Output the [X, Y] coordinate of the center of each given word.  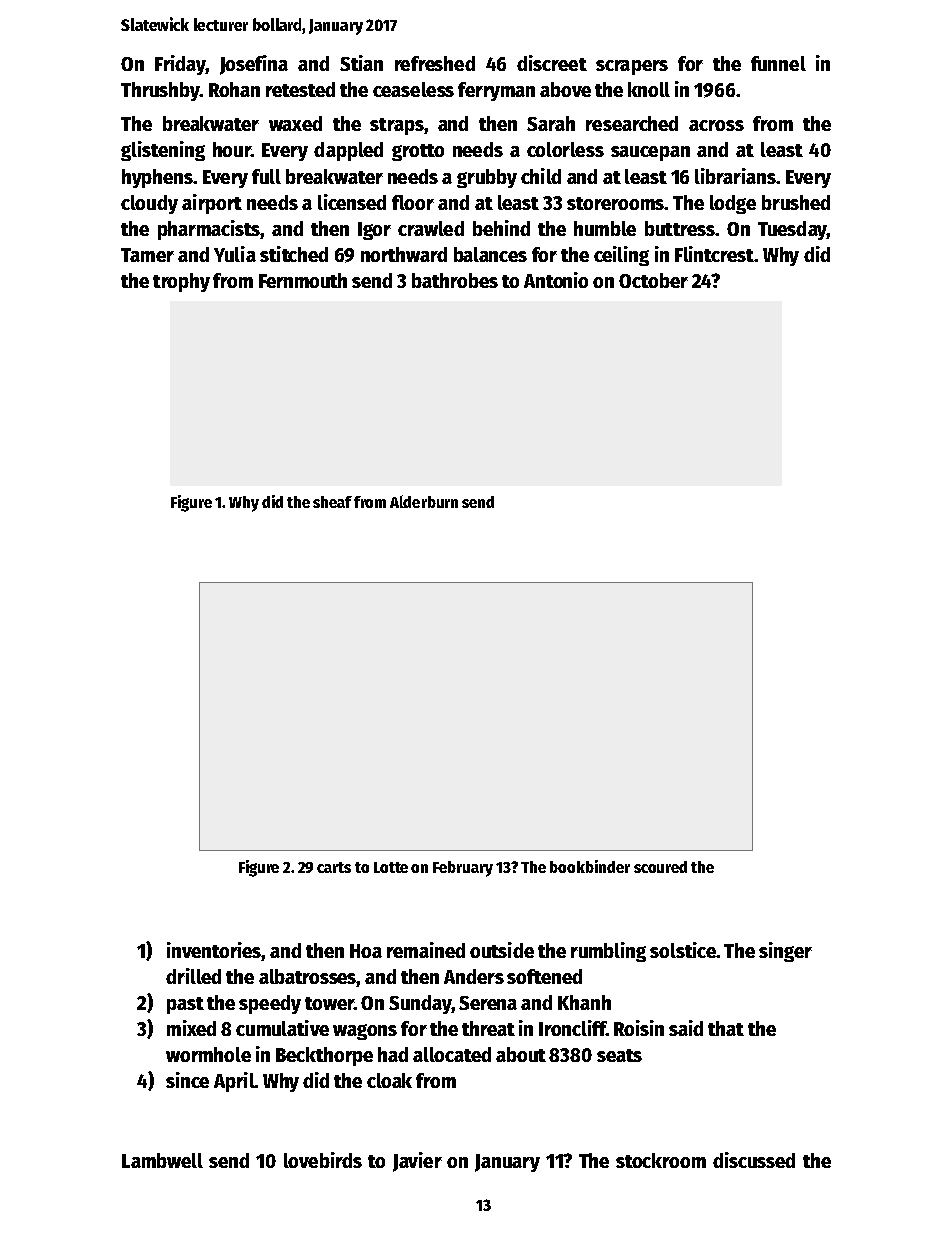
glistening [163, 151]
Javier [417, 1162]
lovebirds [323, 1160]
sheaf [332, 502]
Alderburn [424, 501]
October [653, 280]
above [565, 89]
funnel [778, 63]
